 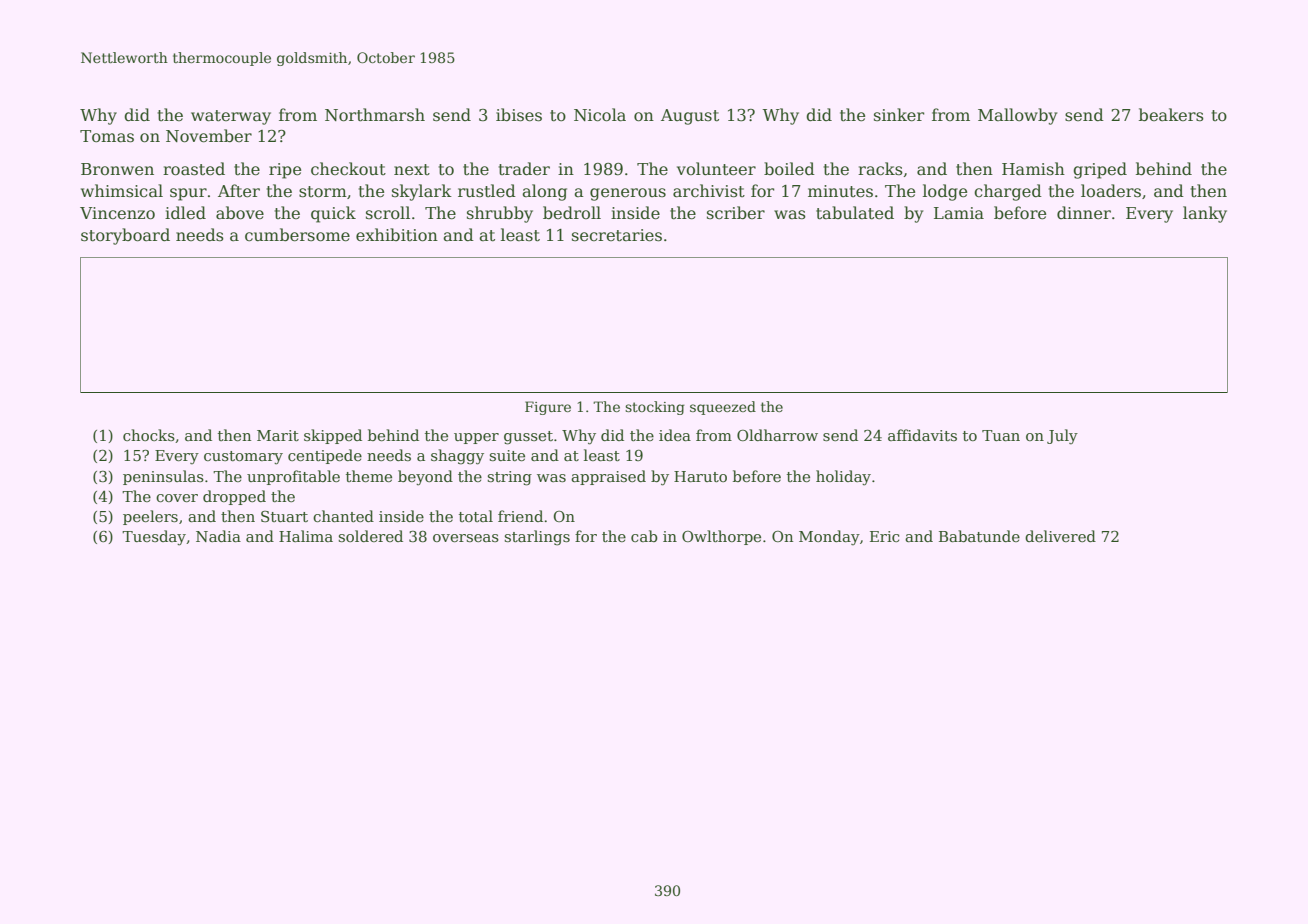 I want to click on Nadia, so click(x=218, y=536).
